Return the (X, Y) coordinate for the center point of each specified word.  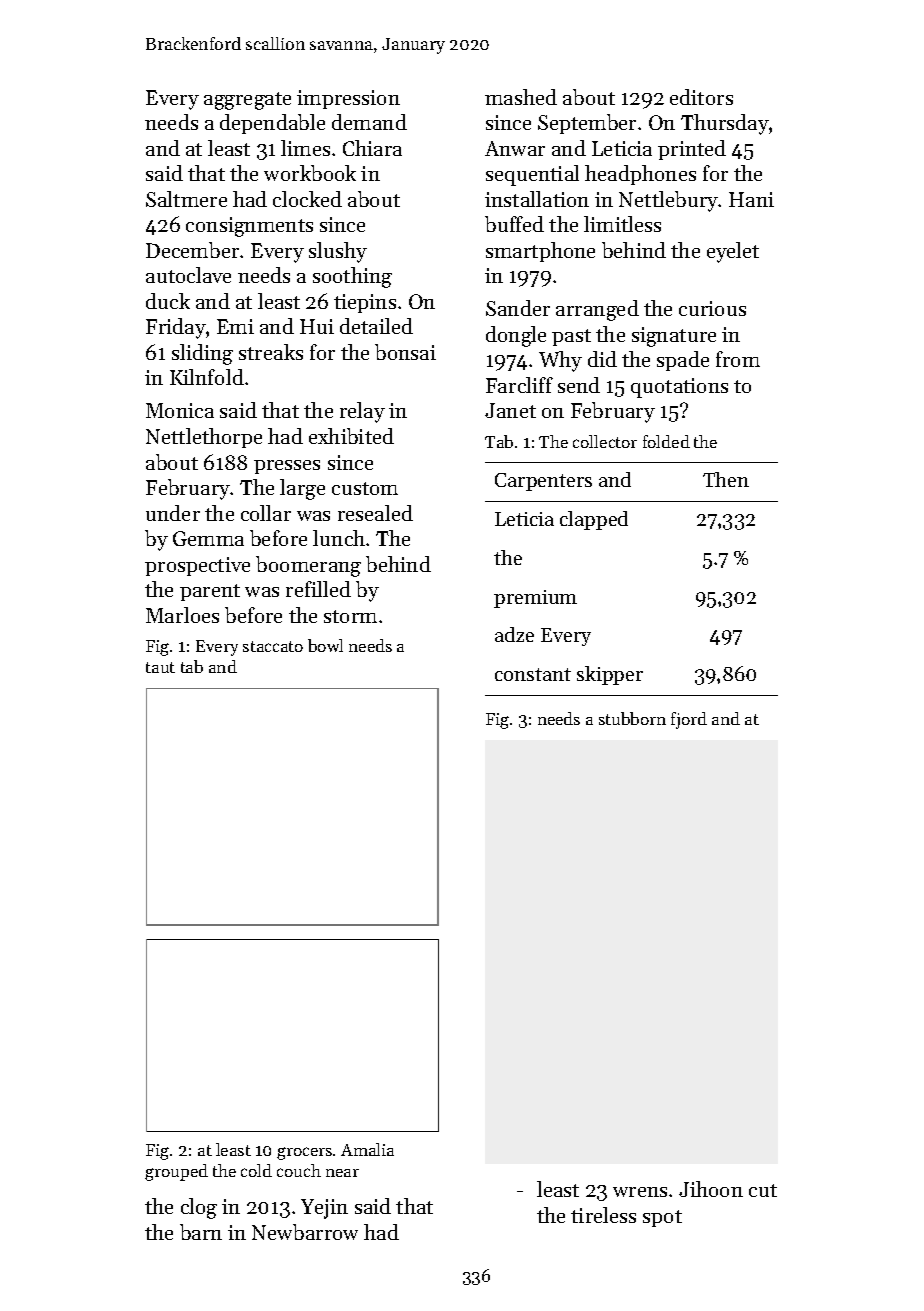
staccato (273, 646)
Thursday (725, 124)
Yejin (324, 1209)
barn (201, 1232)
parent (210, 592)
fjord (689, 720)
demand (369, 122)
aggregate (247, 101)
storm (350, 616)
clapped (594, 520)
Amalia (367, 1149)
